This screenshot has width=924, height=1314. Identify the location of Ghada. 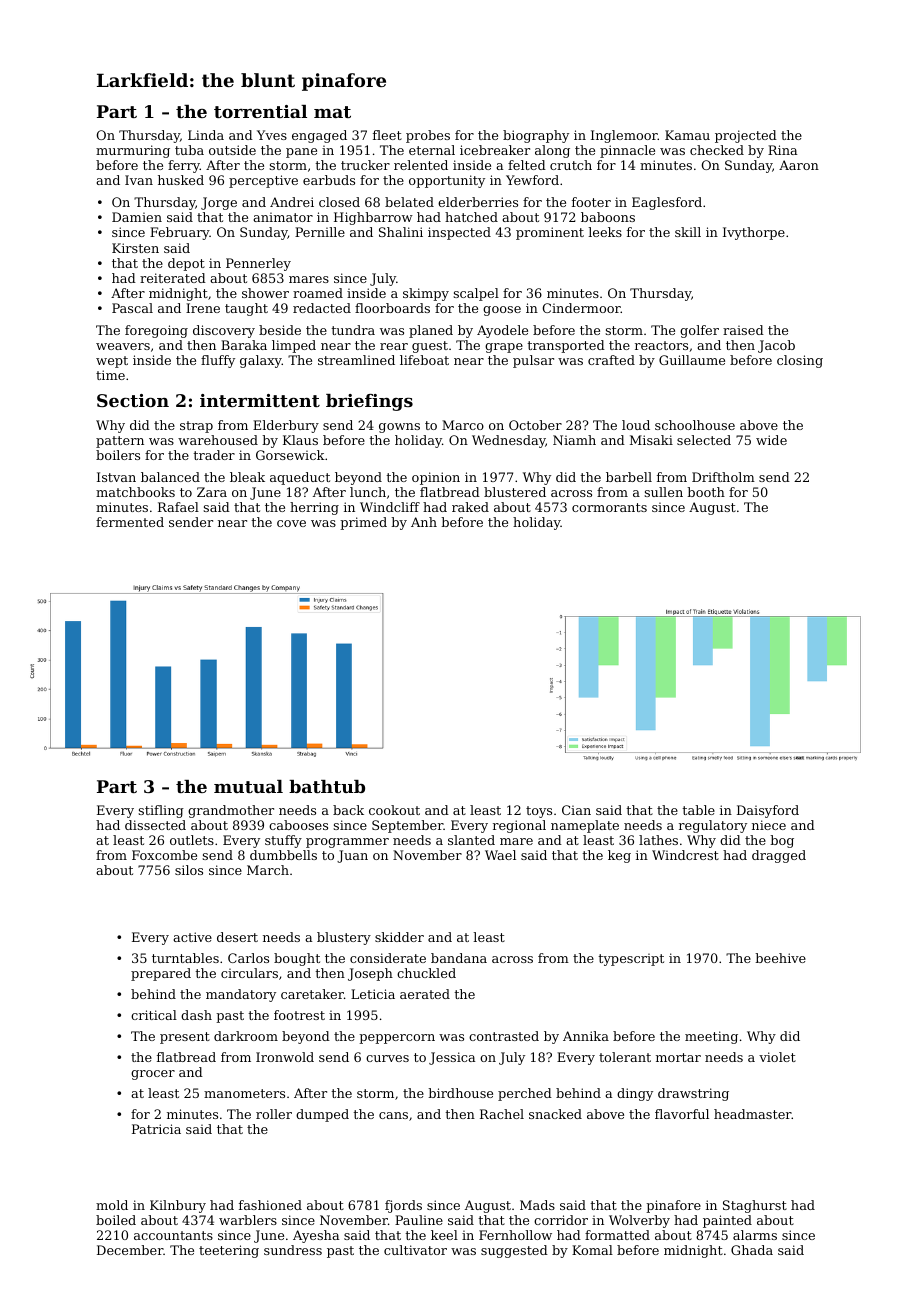
(752, 1250).
